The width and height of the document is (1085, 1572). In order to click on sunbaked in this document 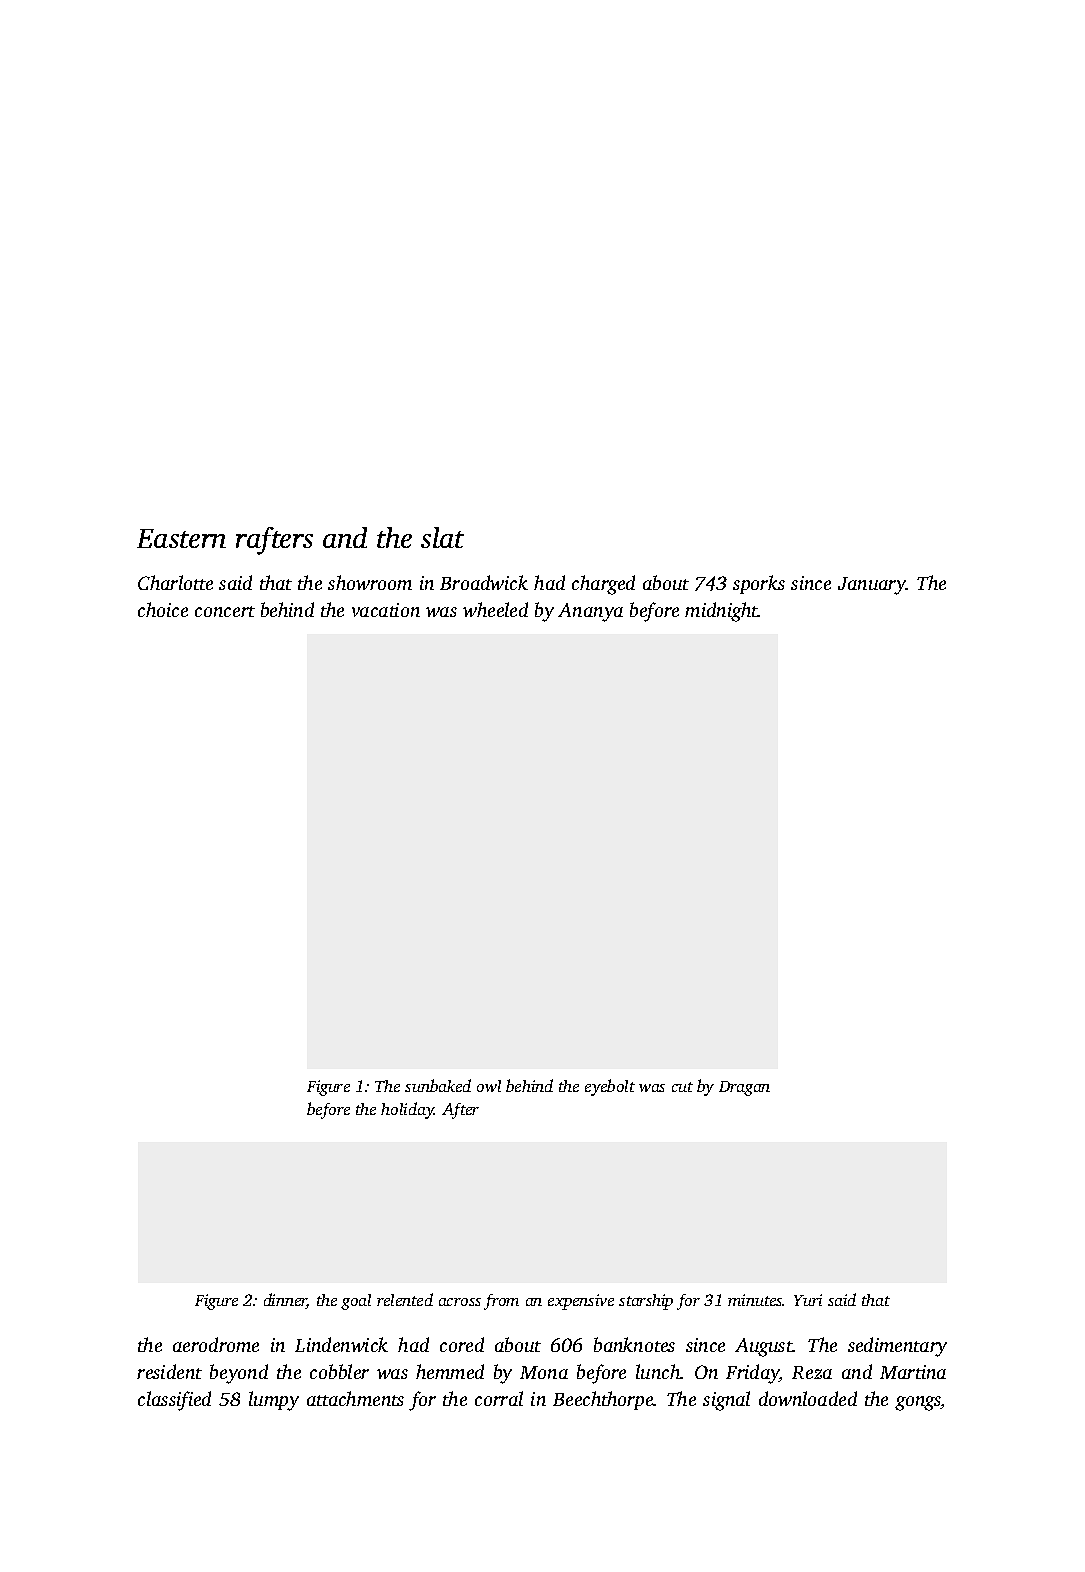, I will do `click(438, 1085)`.
